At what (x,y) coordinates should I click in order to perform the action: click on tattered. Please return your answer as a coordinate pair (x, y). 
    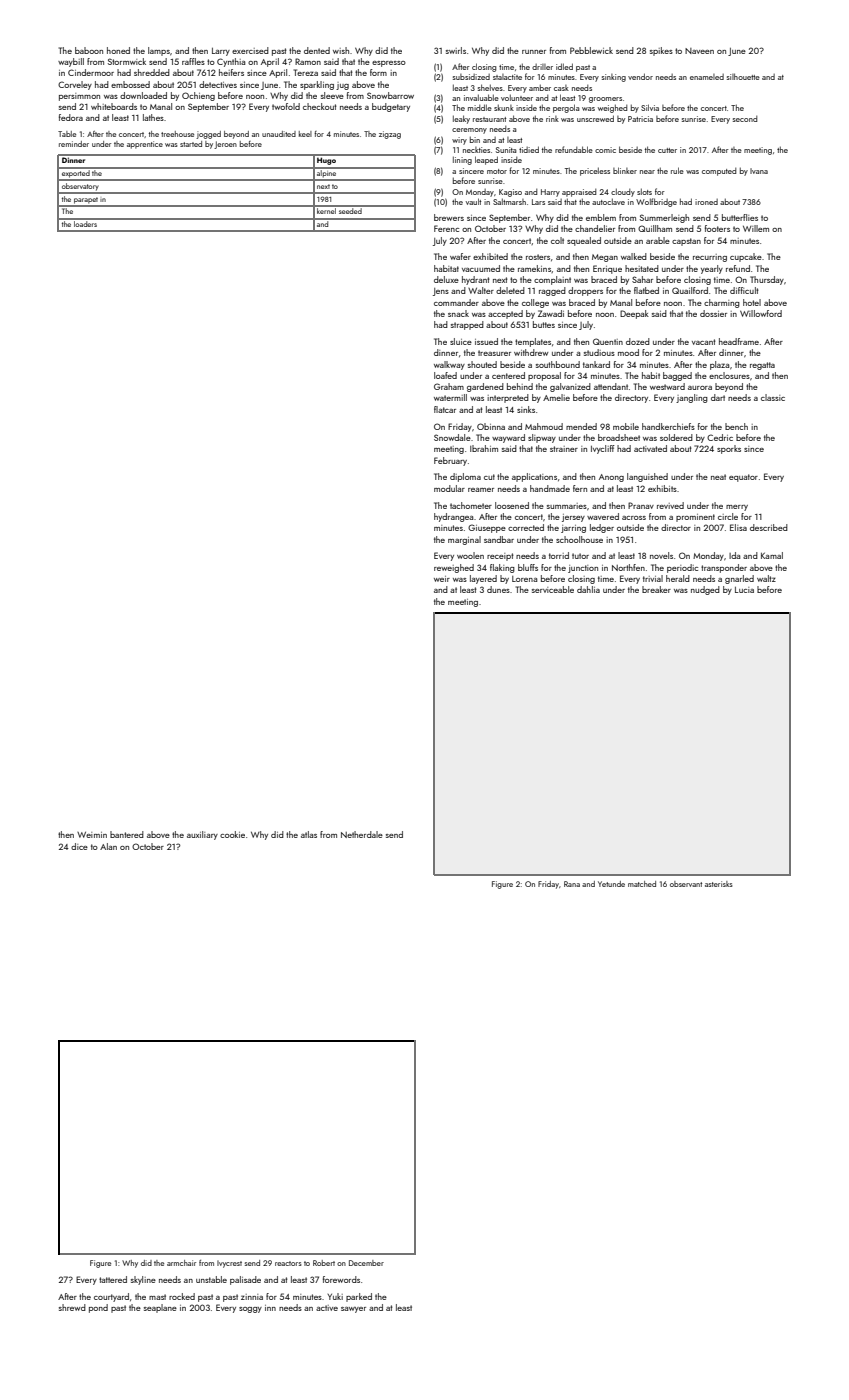
    Looking at the image, I should click on (113, 1279).
